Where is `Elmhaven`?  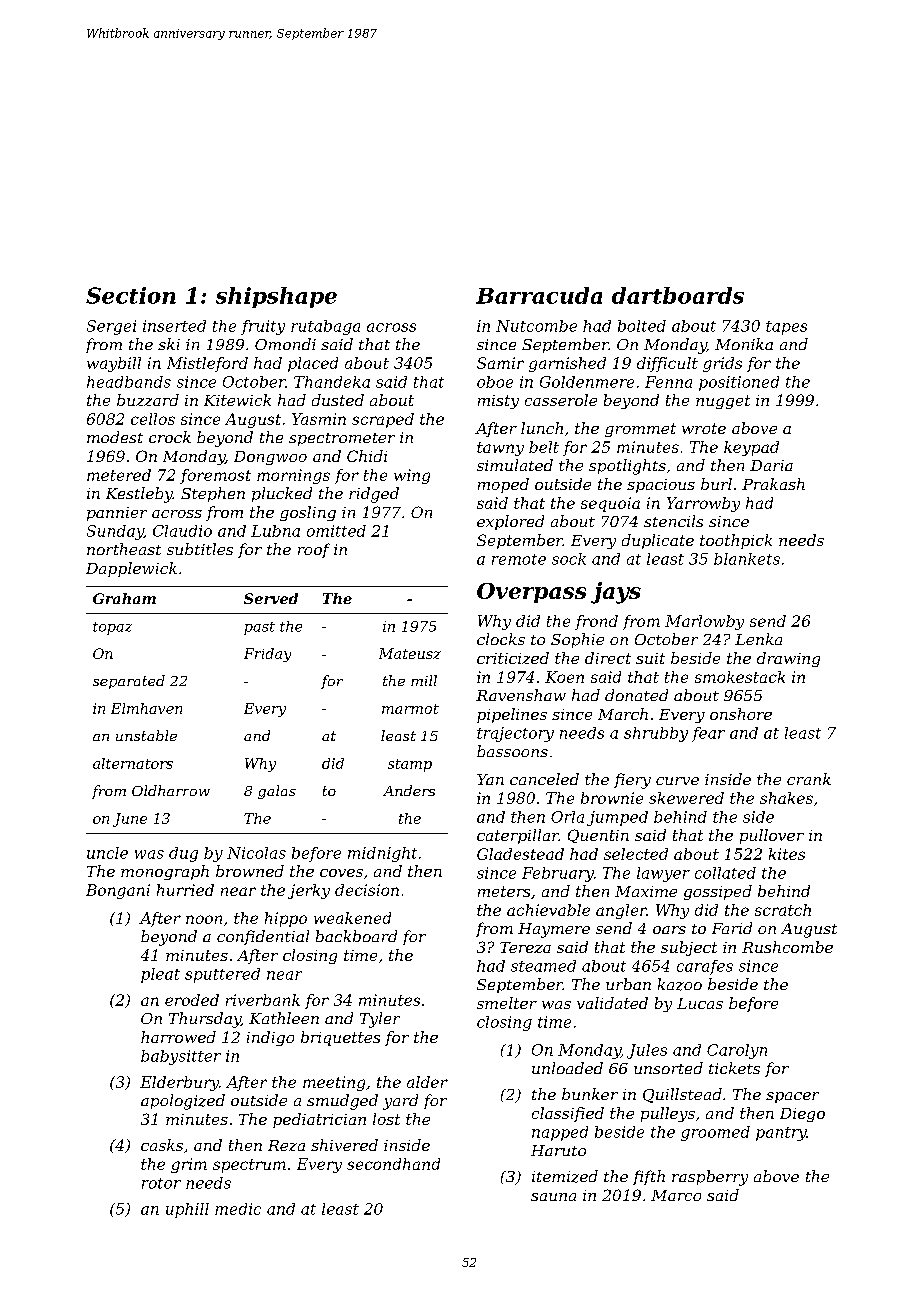
Elmhaven is located at coordinates (146, 708).
